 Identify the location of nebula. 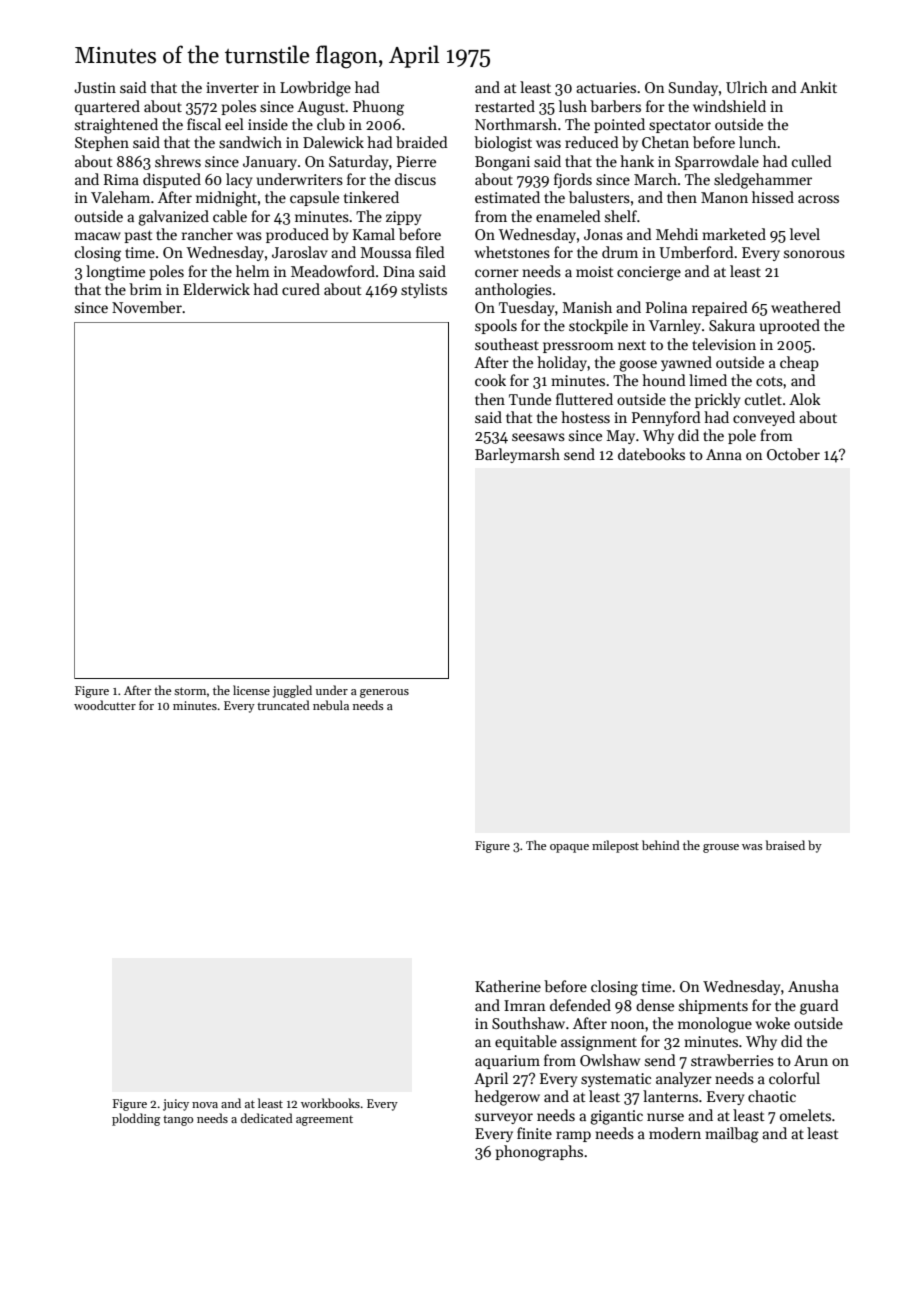
(331, 705).
